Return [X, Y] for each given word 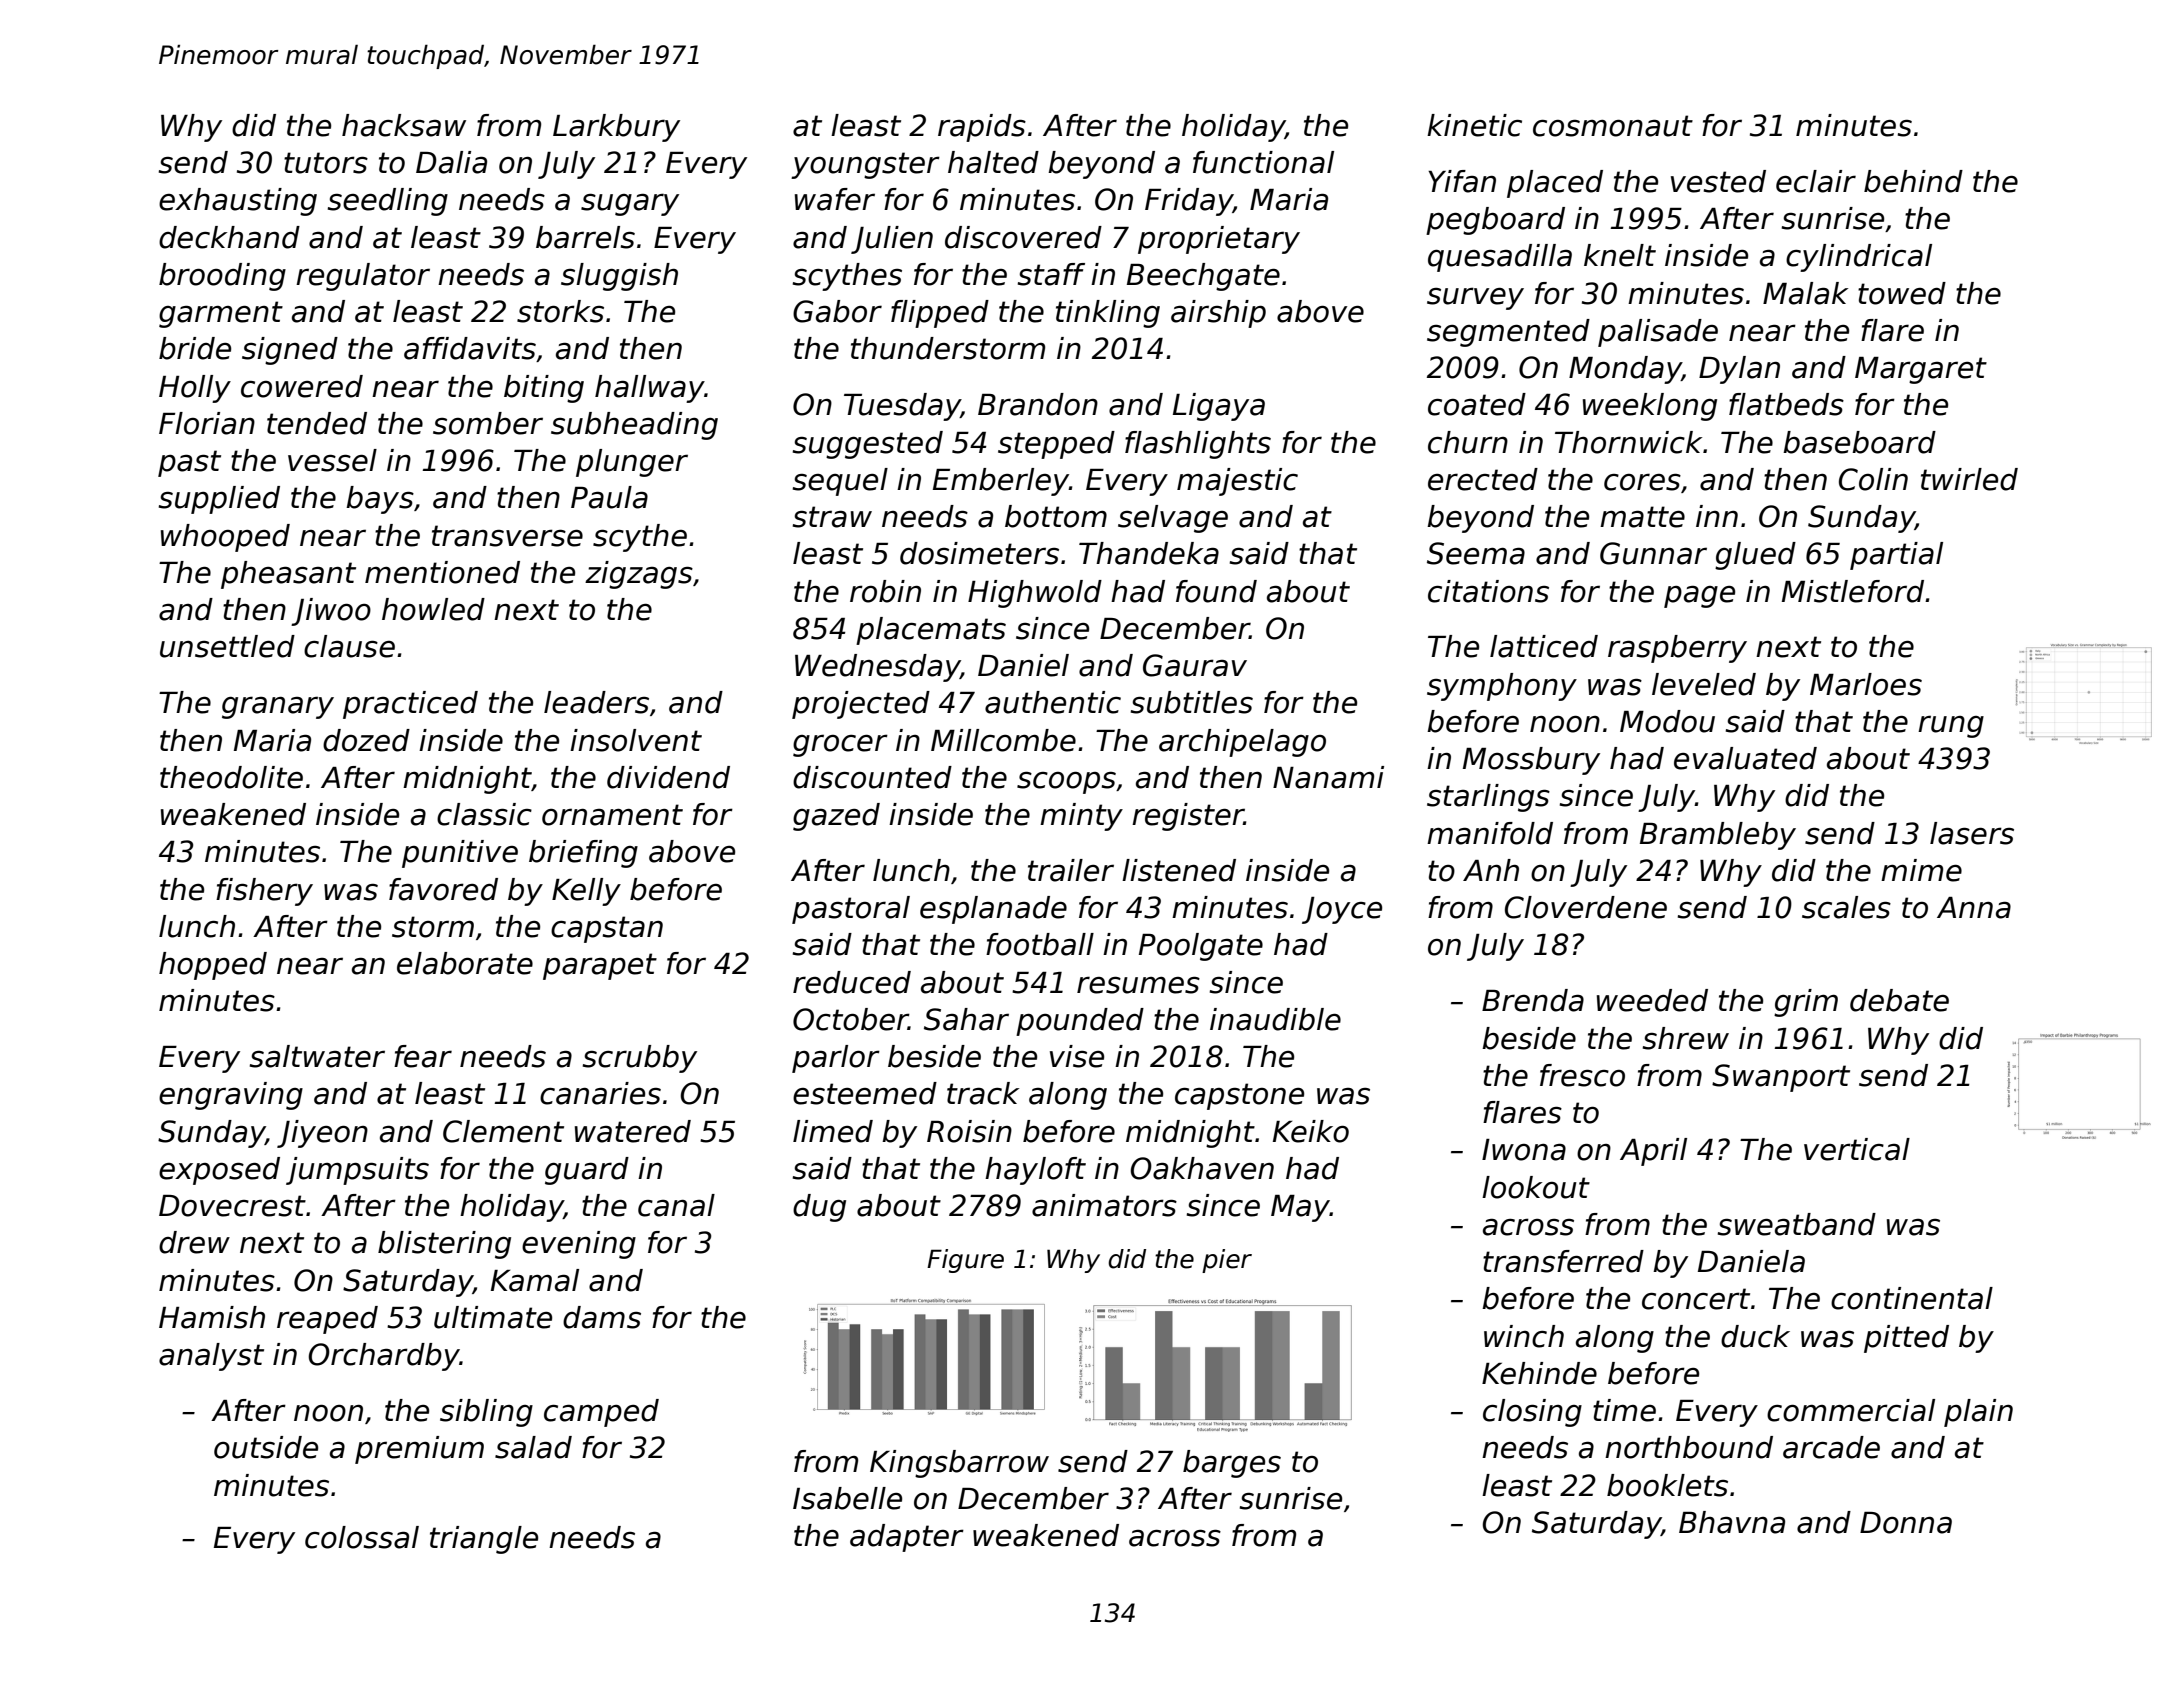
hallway [650, 389]
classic [484, 814]
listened [1179, 870]
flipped [940, 314]
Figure [965, 1261]
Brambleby [1718, 836]
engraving [231, 1096]
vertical [1857, 1149]
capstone [1239, 1096]
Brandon [1038, 404]
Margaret [1921, 370]
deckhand [229, 237]
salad [533, 1447]
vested [1718, 181]
